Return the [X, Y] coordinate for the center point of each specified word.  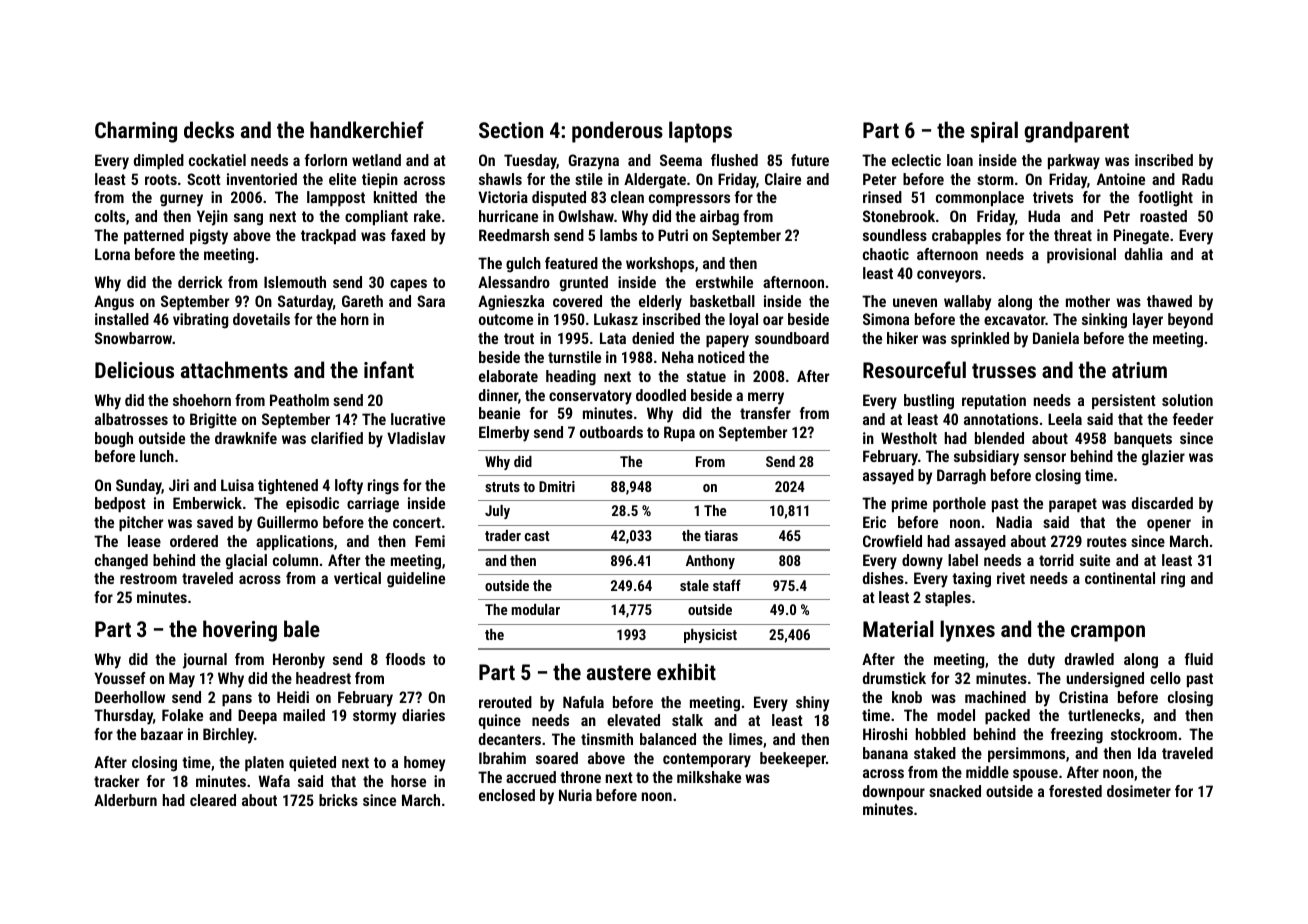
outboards [611, 432]
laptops [700, 132]
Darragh [961, 477]
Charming [136, 132]
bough [114, 440]
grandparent [1076, 132]
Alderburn [125, 800]
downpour [894, 792]
